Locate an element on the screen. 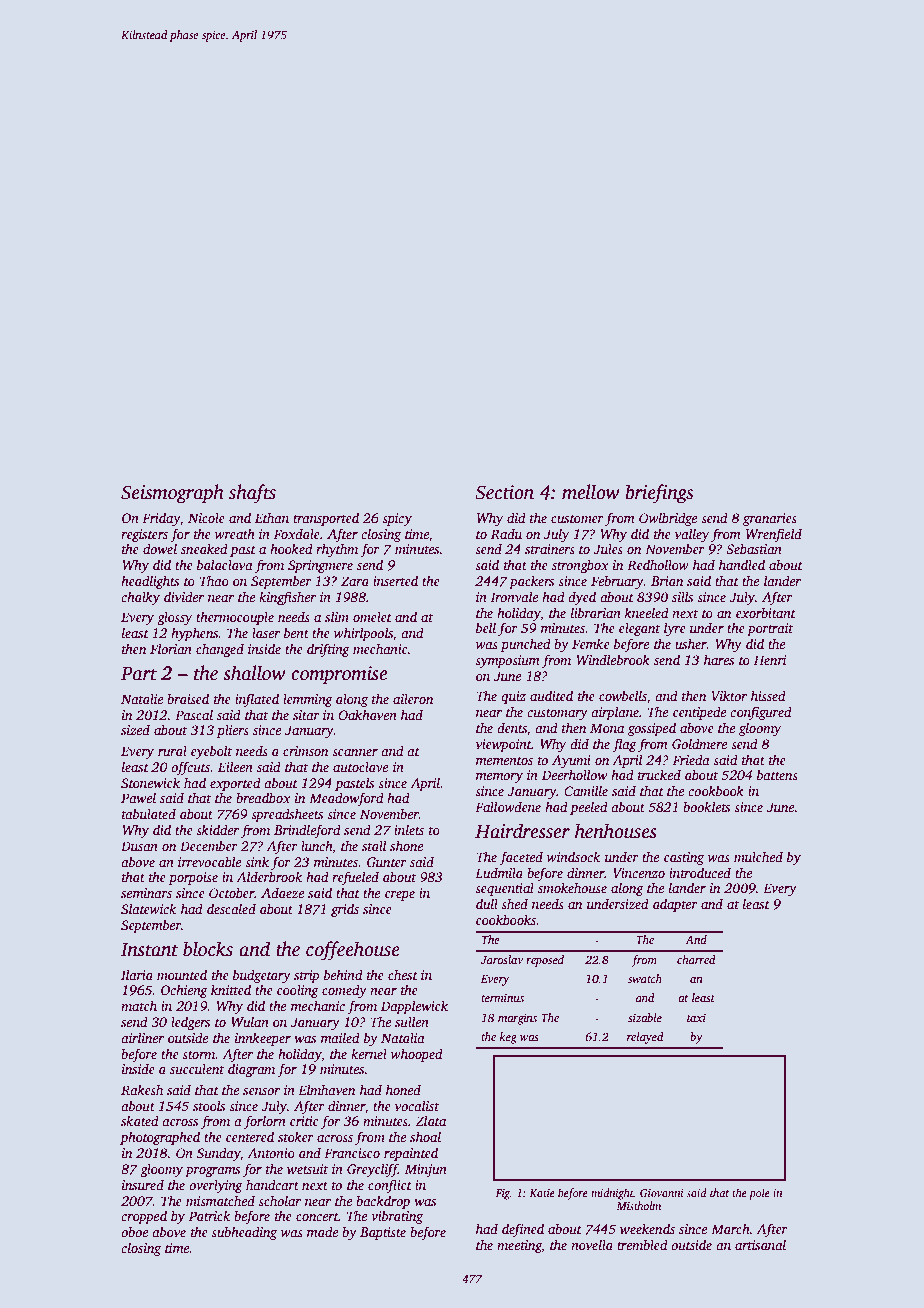 The width and height of the screenshot is (924, 1308). pole is located at coordinates (759, 1194).
